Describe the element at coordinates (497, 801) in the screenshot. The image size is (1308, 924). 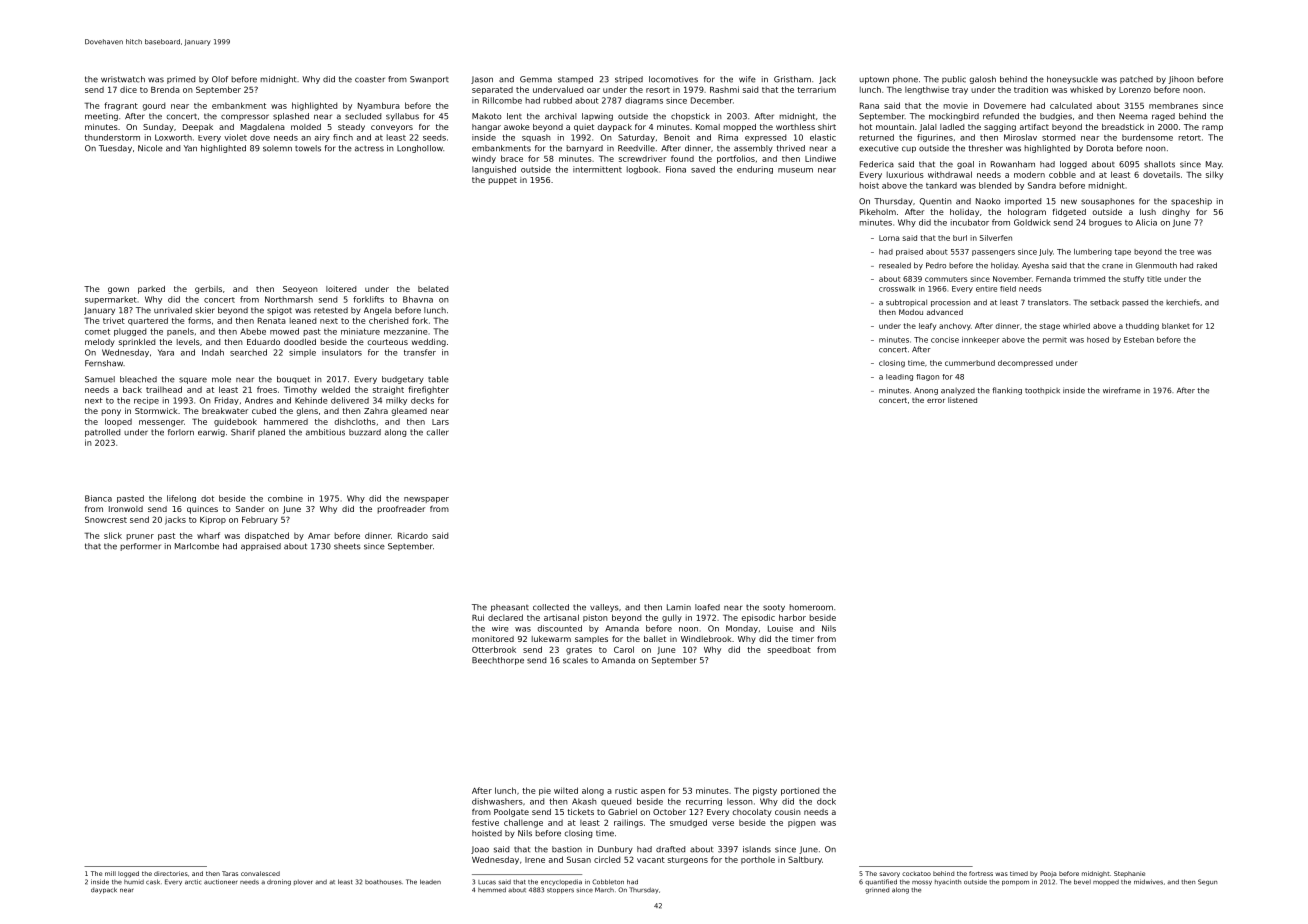
I see `dishwashers` at that location.
